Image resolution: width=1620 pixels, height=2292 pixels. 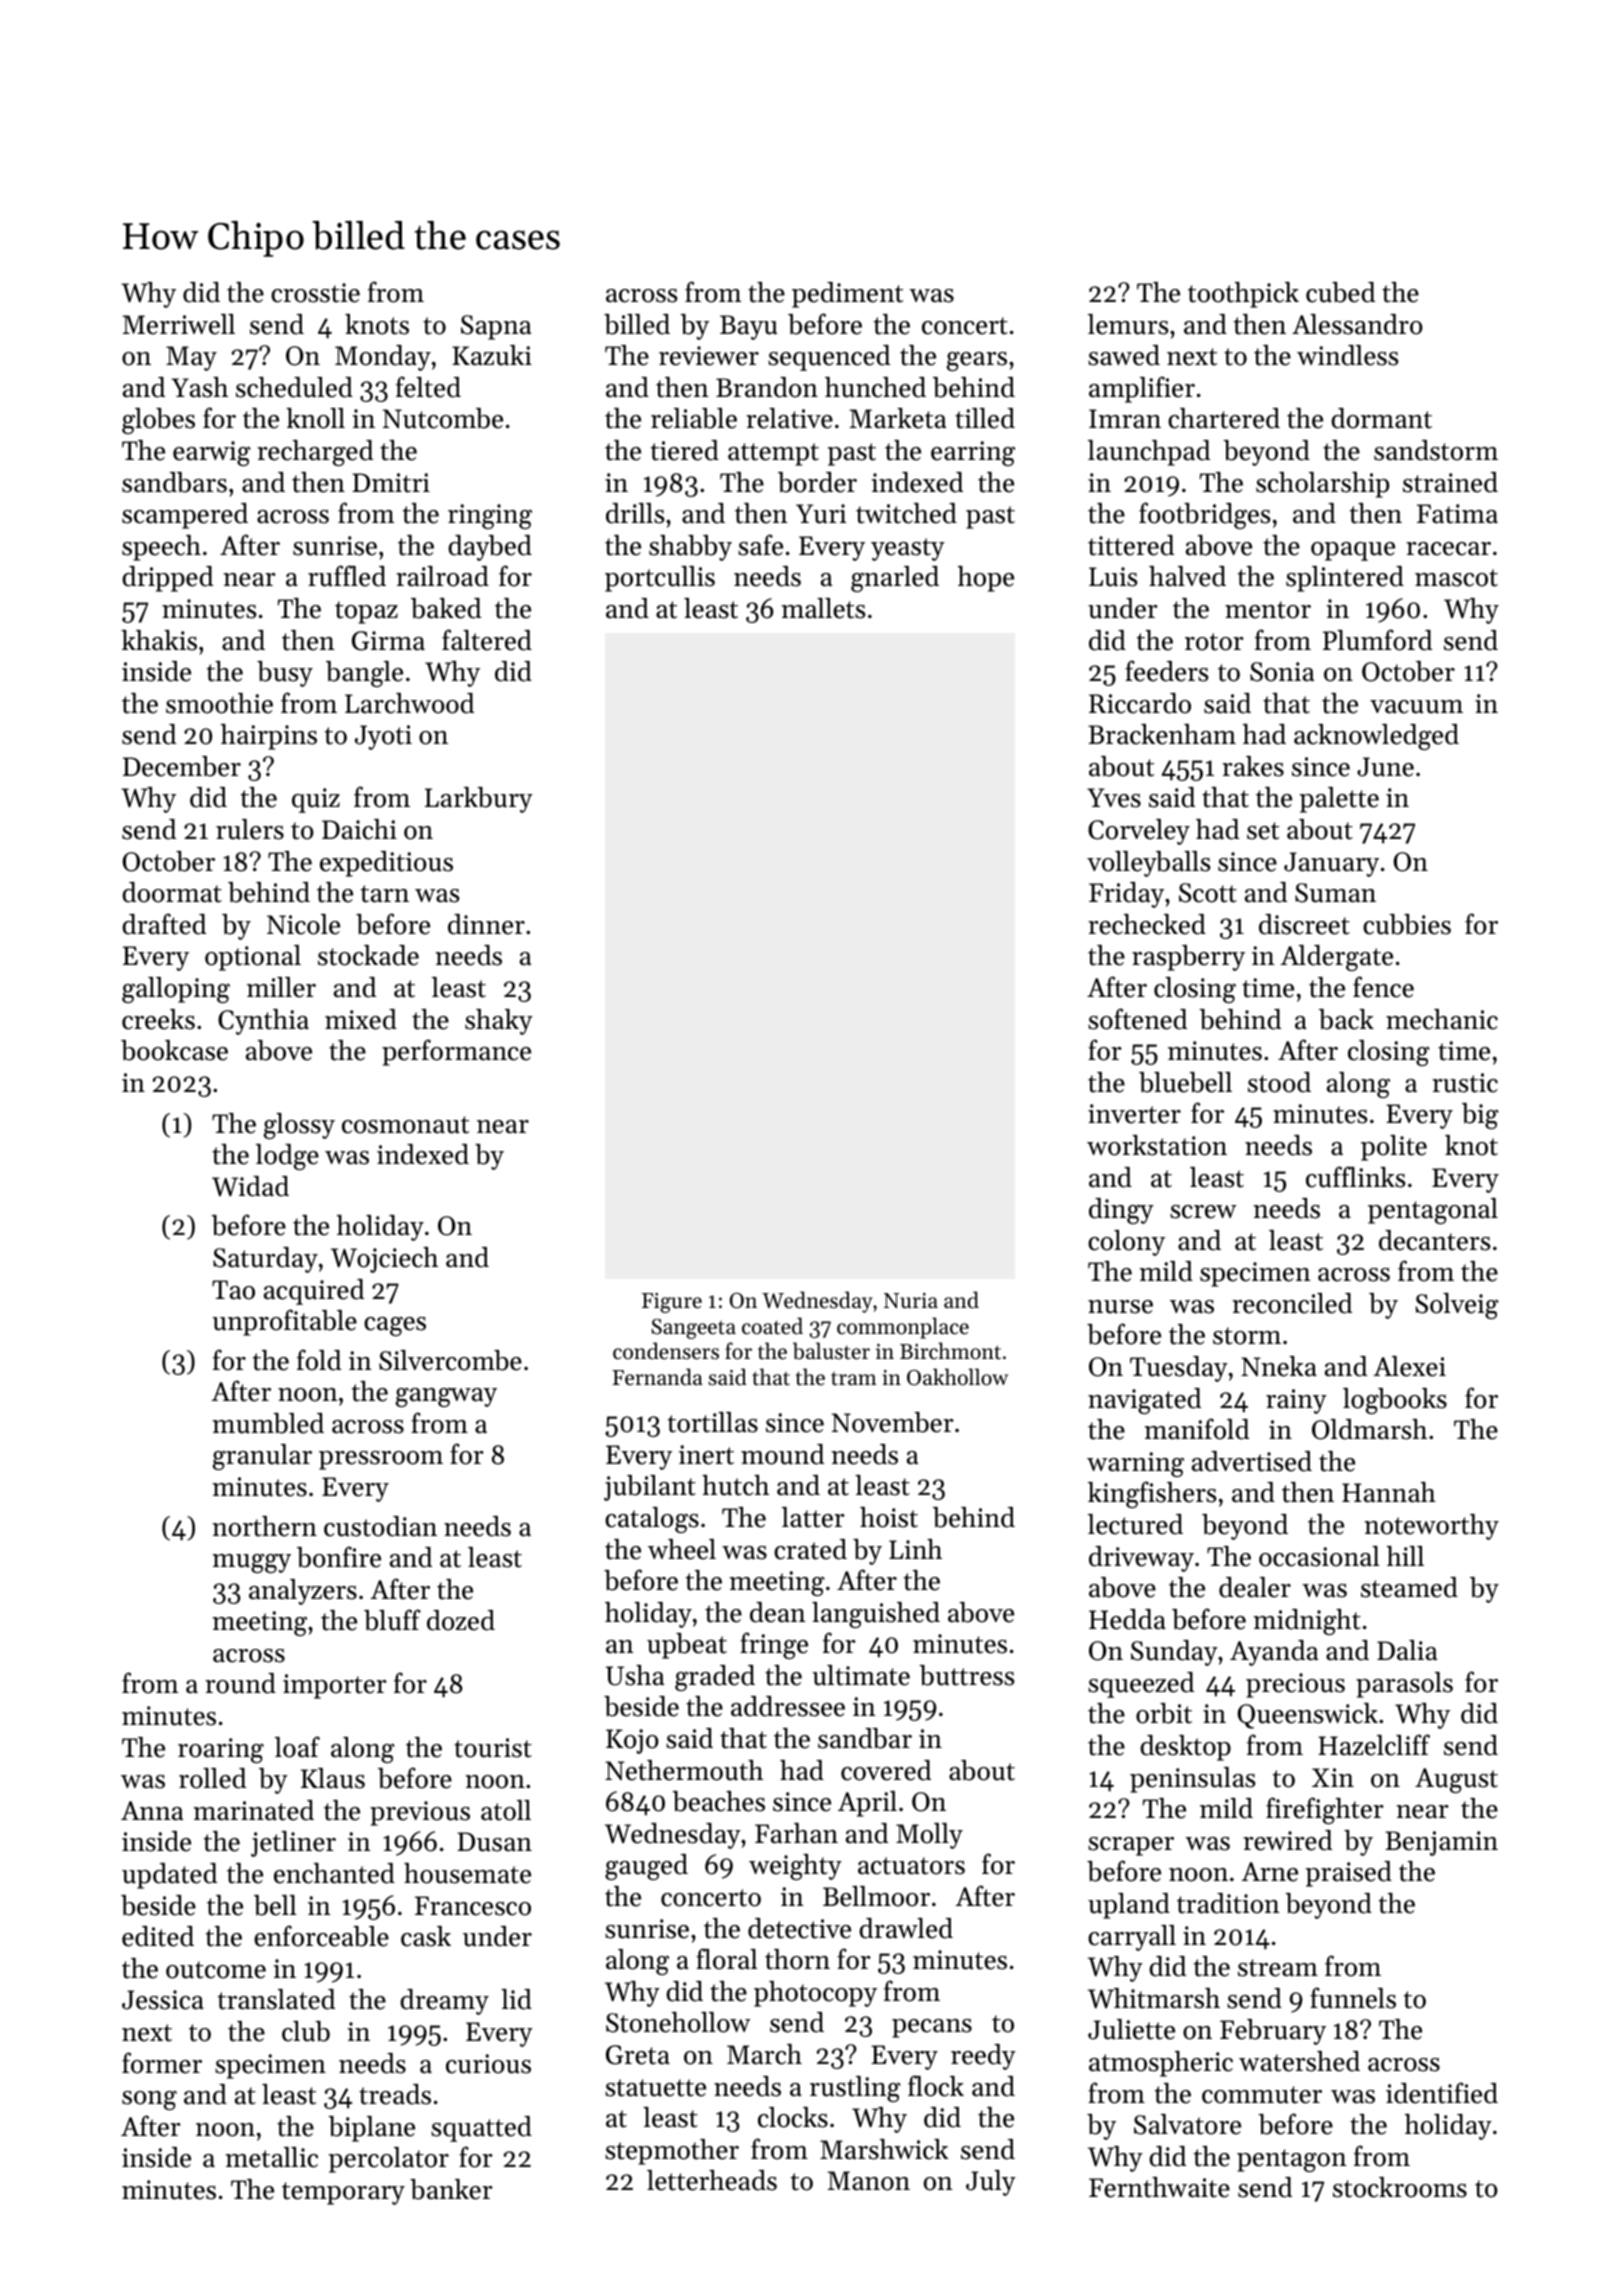 What do you see at coordinates (381, 1460) in the screenshot?
I see `pressroom` at bounding box center [381, 1460].
